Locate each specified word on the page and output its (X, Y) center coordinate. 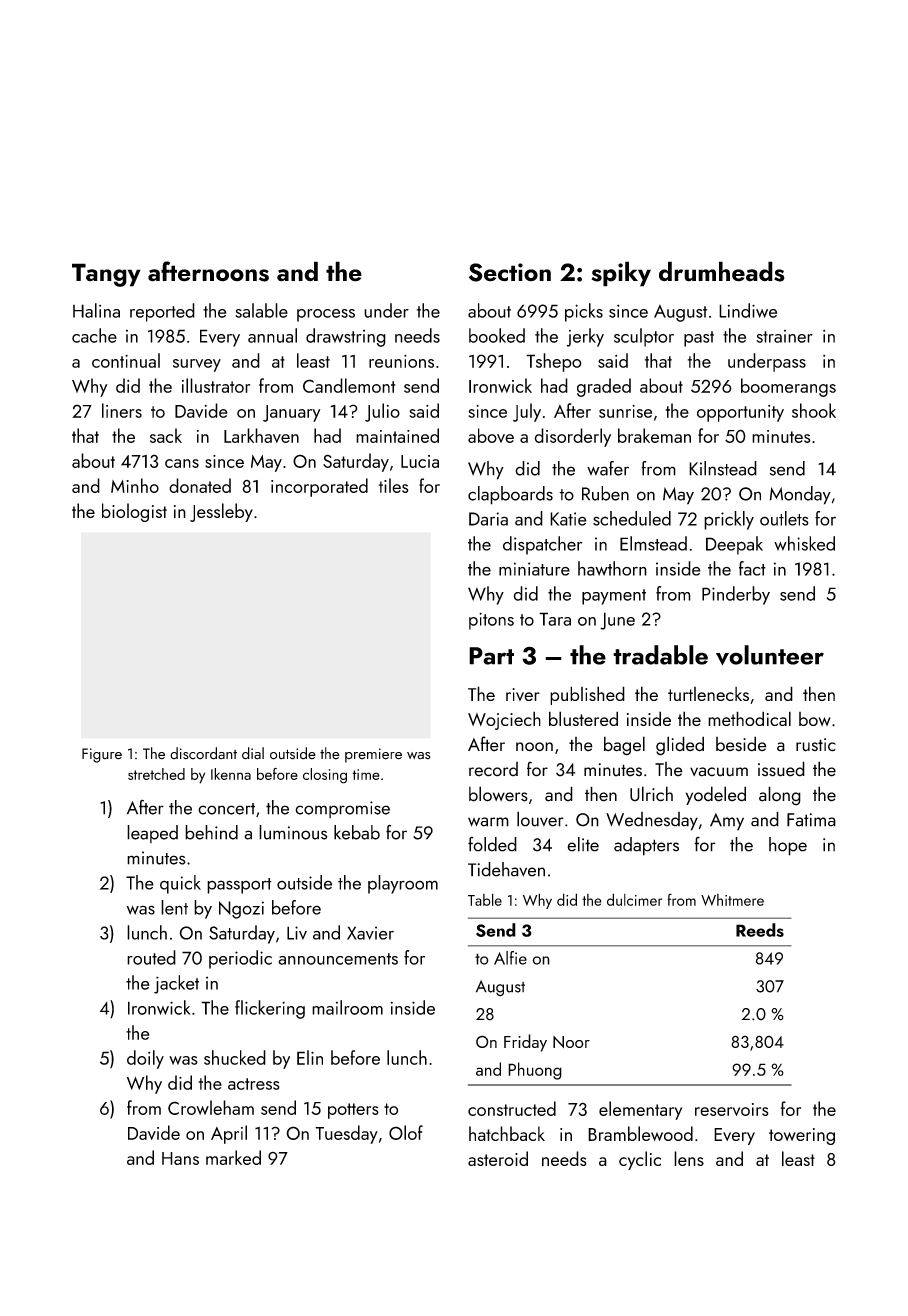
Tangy (106, 275)
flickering (270, 1009)
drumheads (722, 271)
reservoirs (732, 1109)
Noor (571, 1042)
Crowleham (211, 1107)
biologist (134, 512)
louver (540, 819)
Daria (488, 519)
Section (510, 272)
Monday (800, 495)
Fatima (811, 820)
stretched (156, 774)
